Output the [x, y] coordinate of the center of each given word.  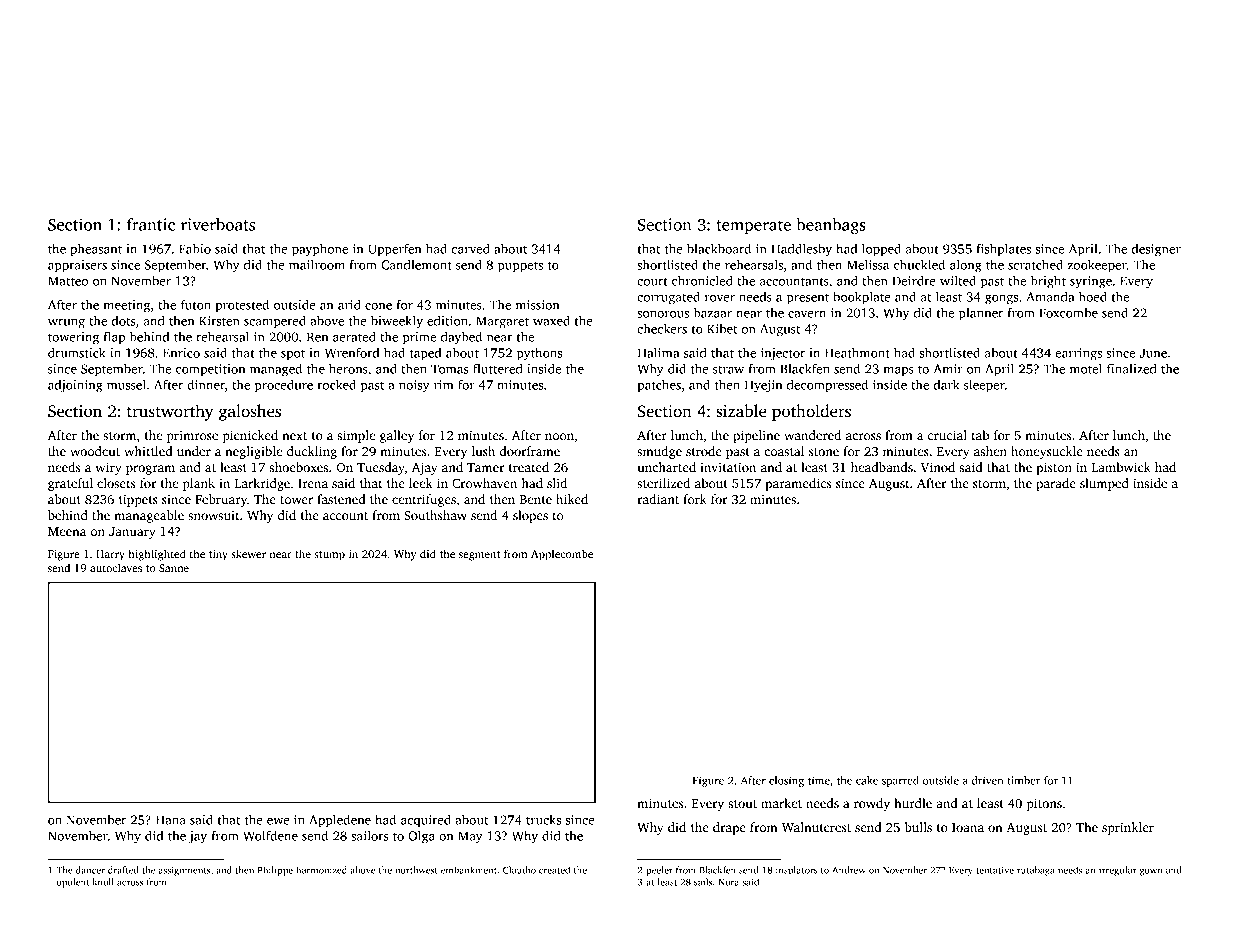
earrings [1078, 354]
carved [471, 248]
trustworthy [170, 412]
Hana [171, 820]
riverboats [218, 224]
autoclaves [116, 567]
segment [479, 556]
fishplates [1003, 250]
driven [987, 780]
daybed [461, 338]
